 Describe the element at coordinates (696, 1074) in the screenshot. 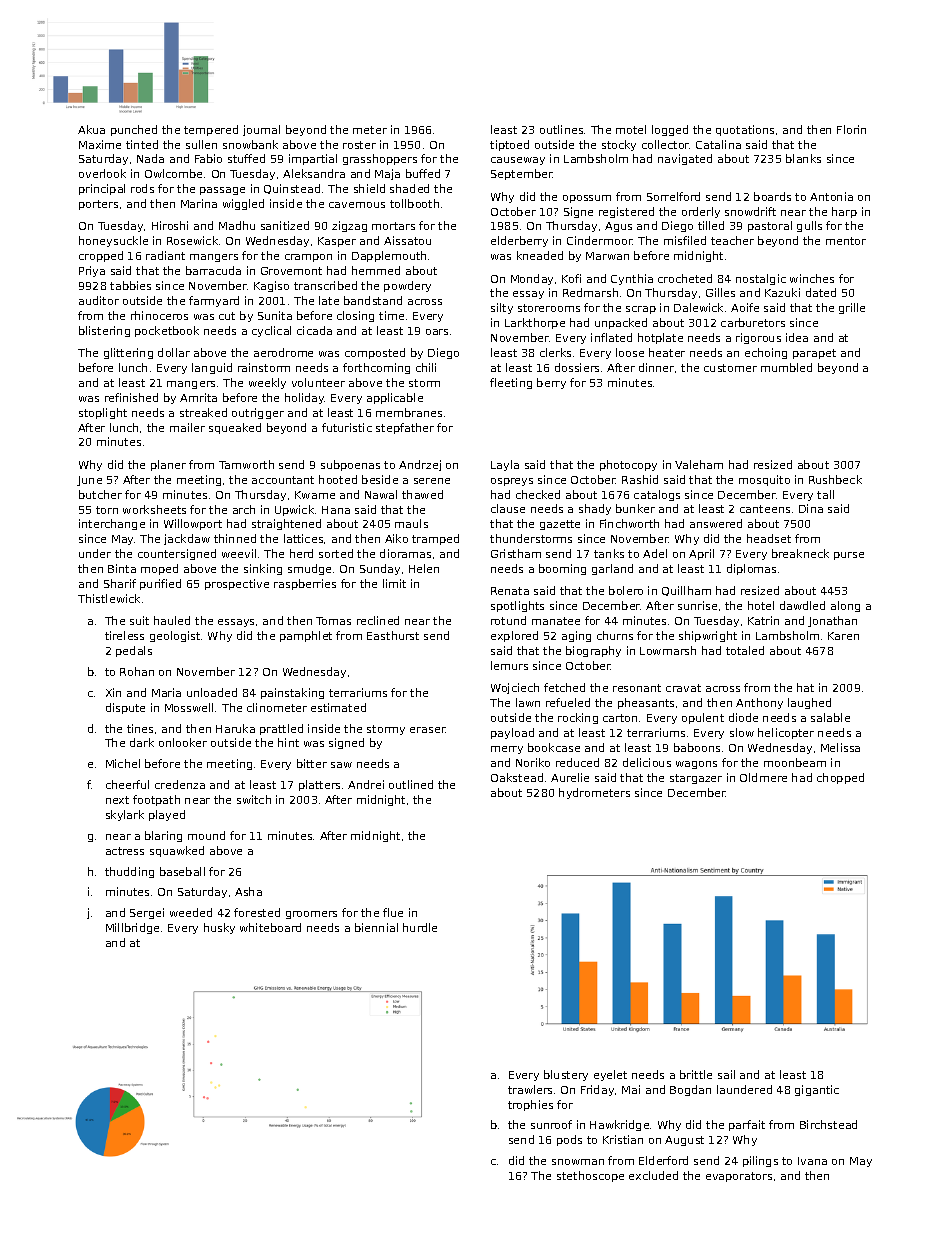

I see `brittle` at that location.
